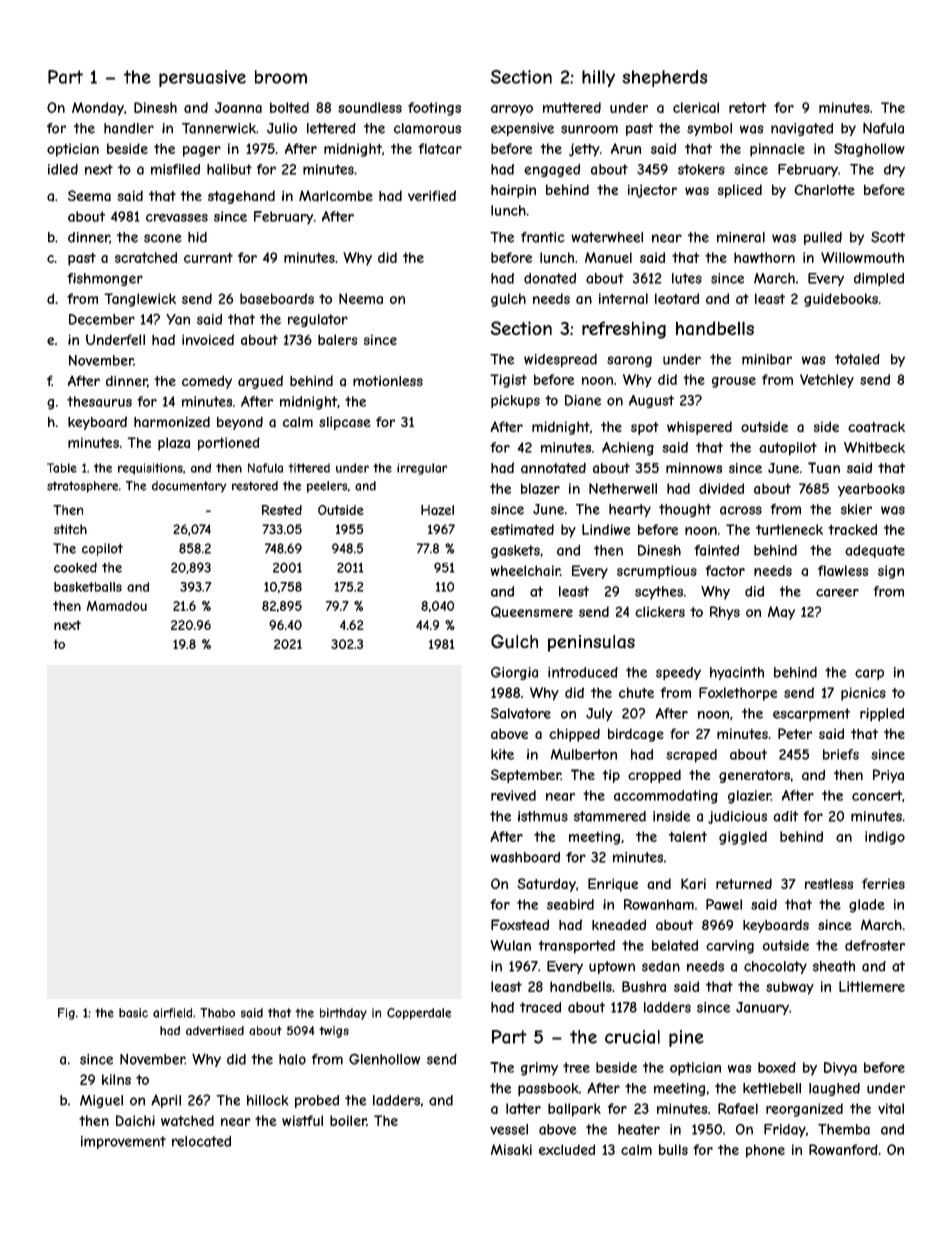 This page has width=952, height=1233. Describe the element at coordinates (201, 1141) in the page. I see `relocated` at that location.
